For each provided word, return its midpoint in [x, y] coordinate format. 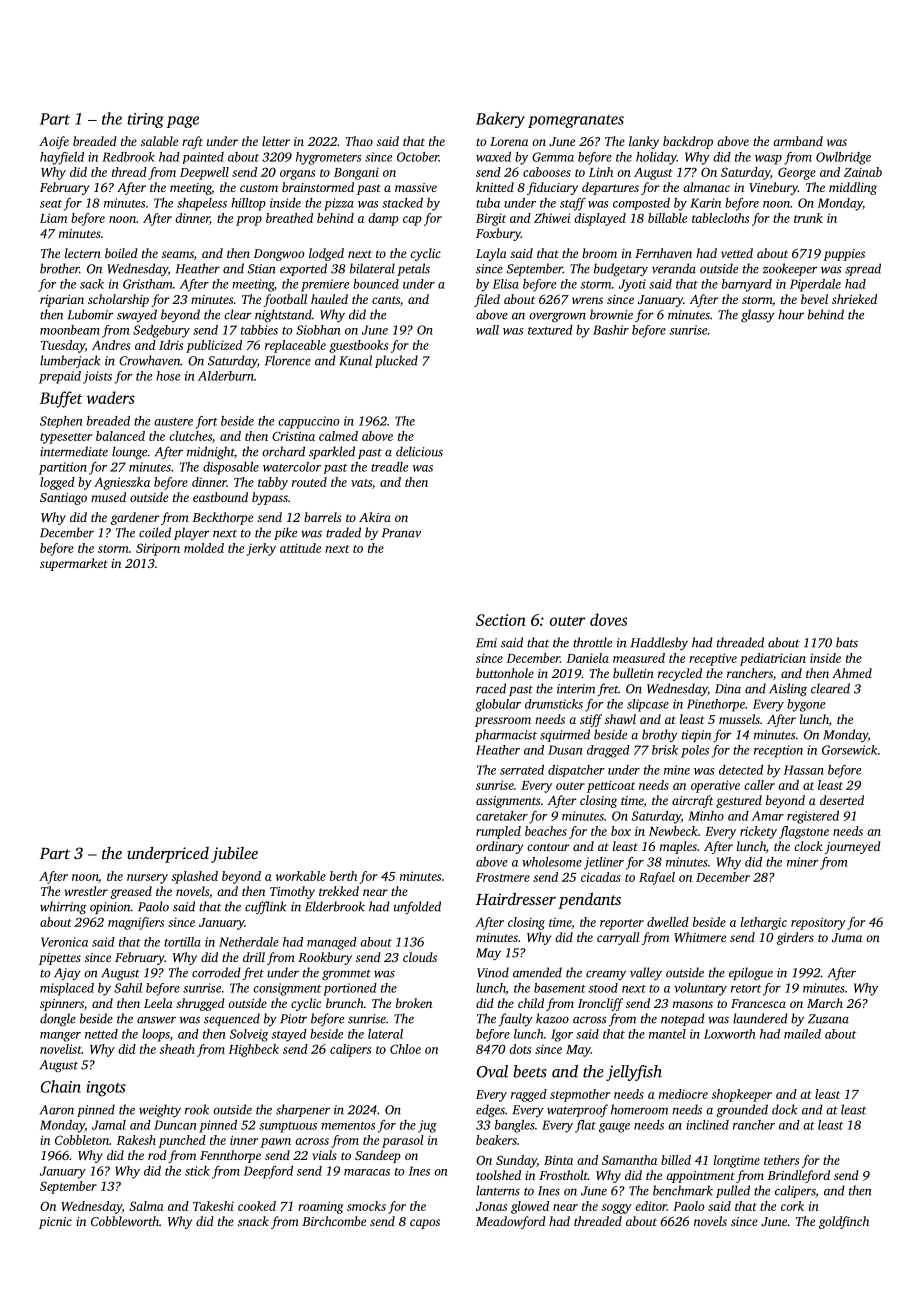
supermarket [74, 564]
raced [491, 688]
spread [863, 269]
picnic [55, 1223]
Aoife [54, 142]
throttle [592, 642]
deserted [842, 800]
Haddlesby [659, 643]
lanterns [498, 1190]
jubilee [234, 854]
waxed [493, 157]
